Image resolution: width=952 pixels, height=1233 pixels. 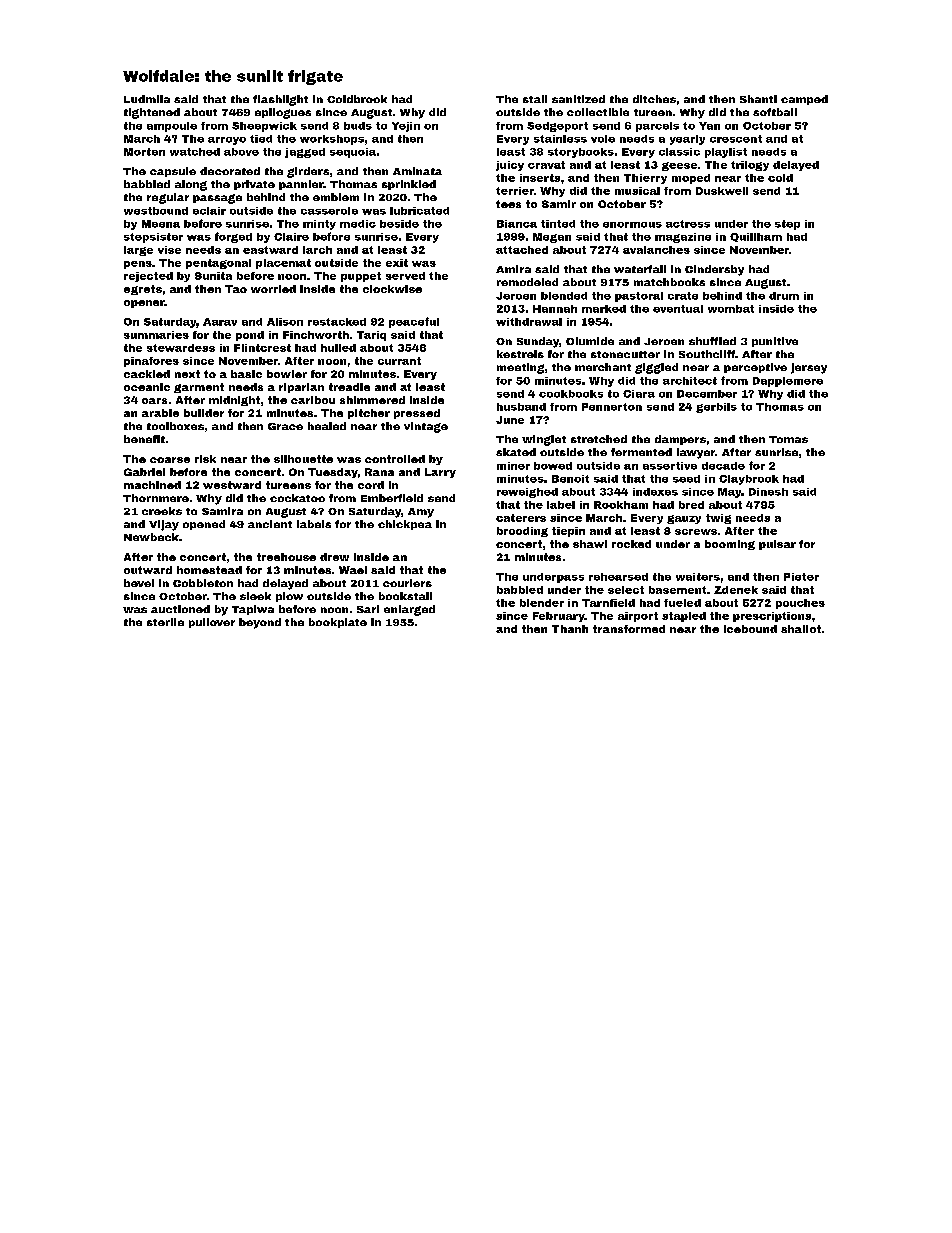 I want to click on pond, so click(x=250, y=336).
